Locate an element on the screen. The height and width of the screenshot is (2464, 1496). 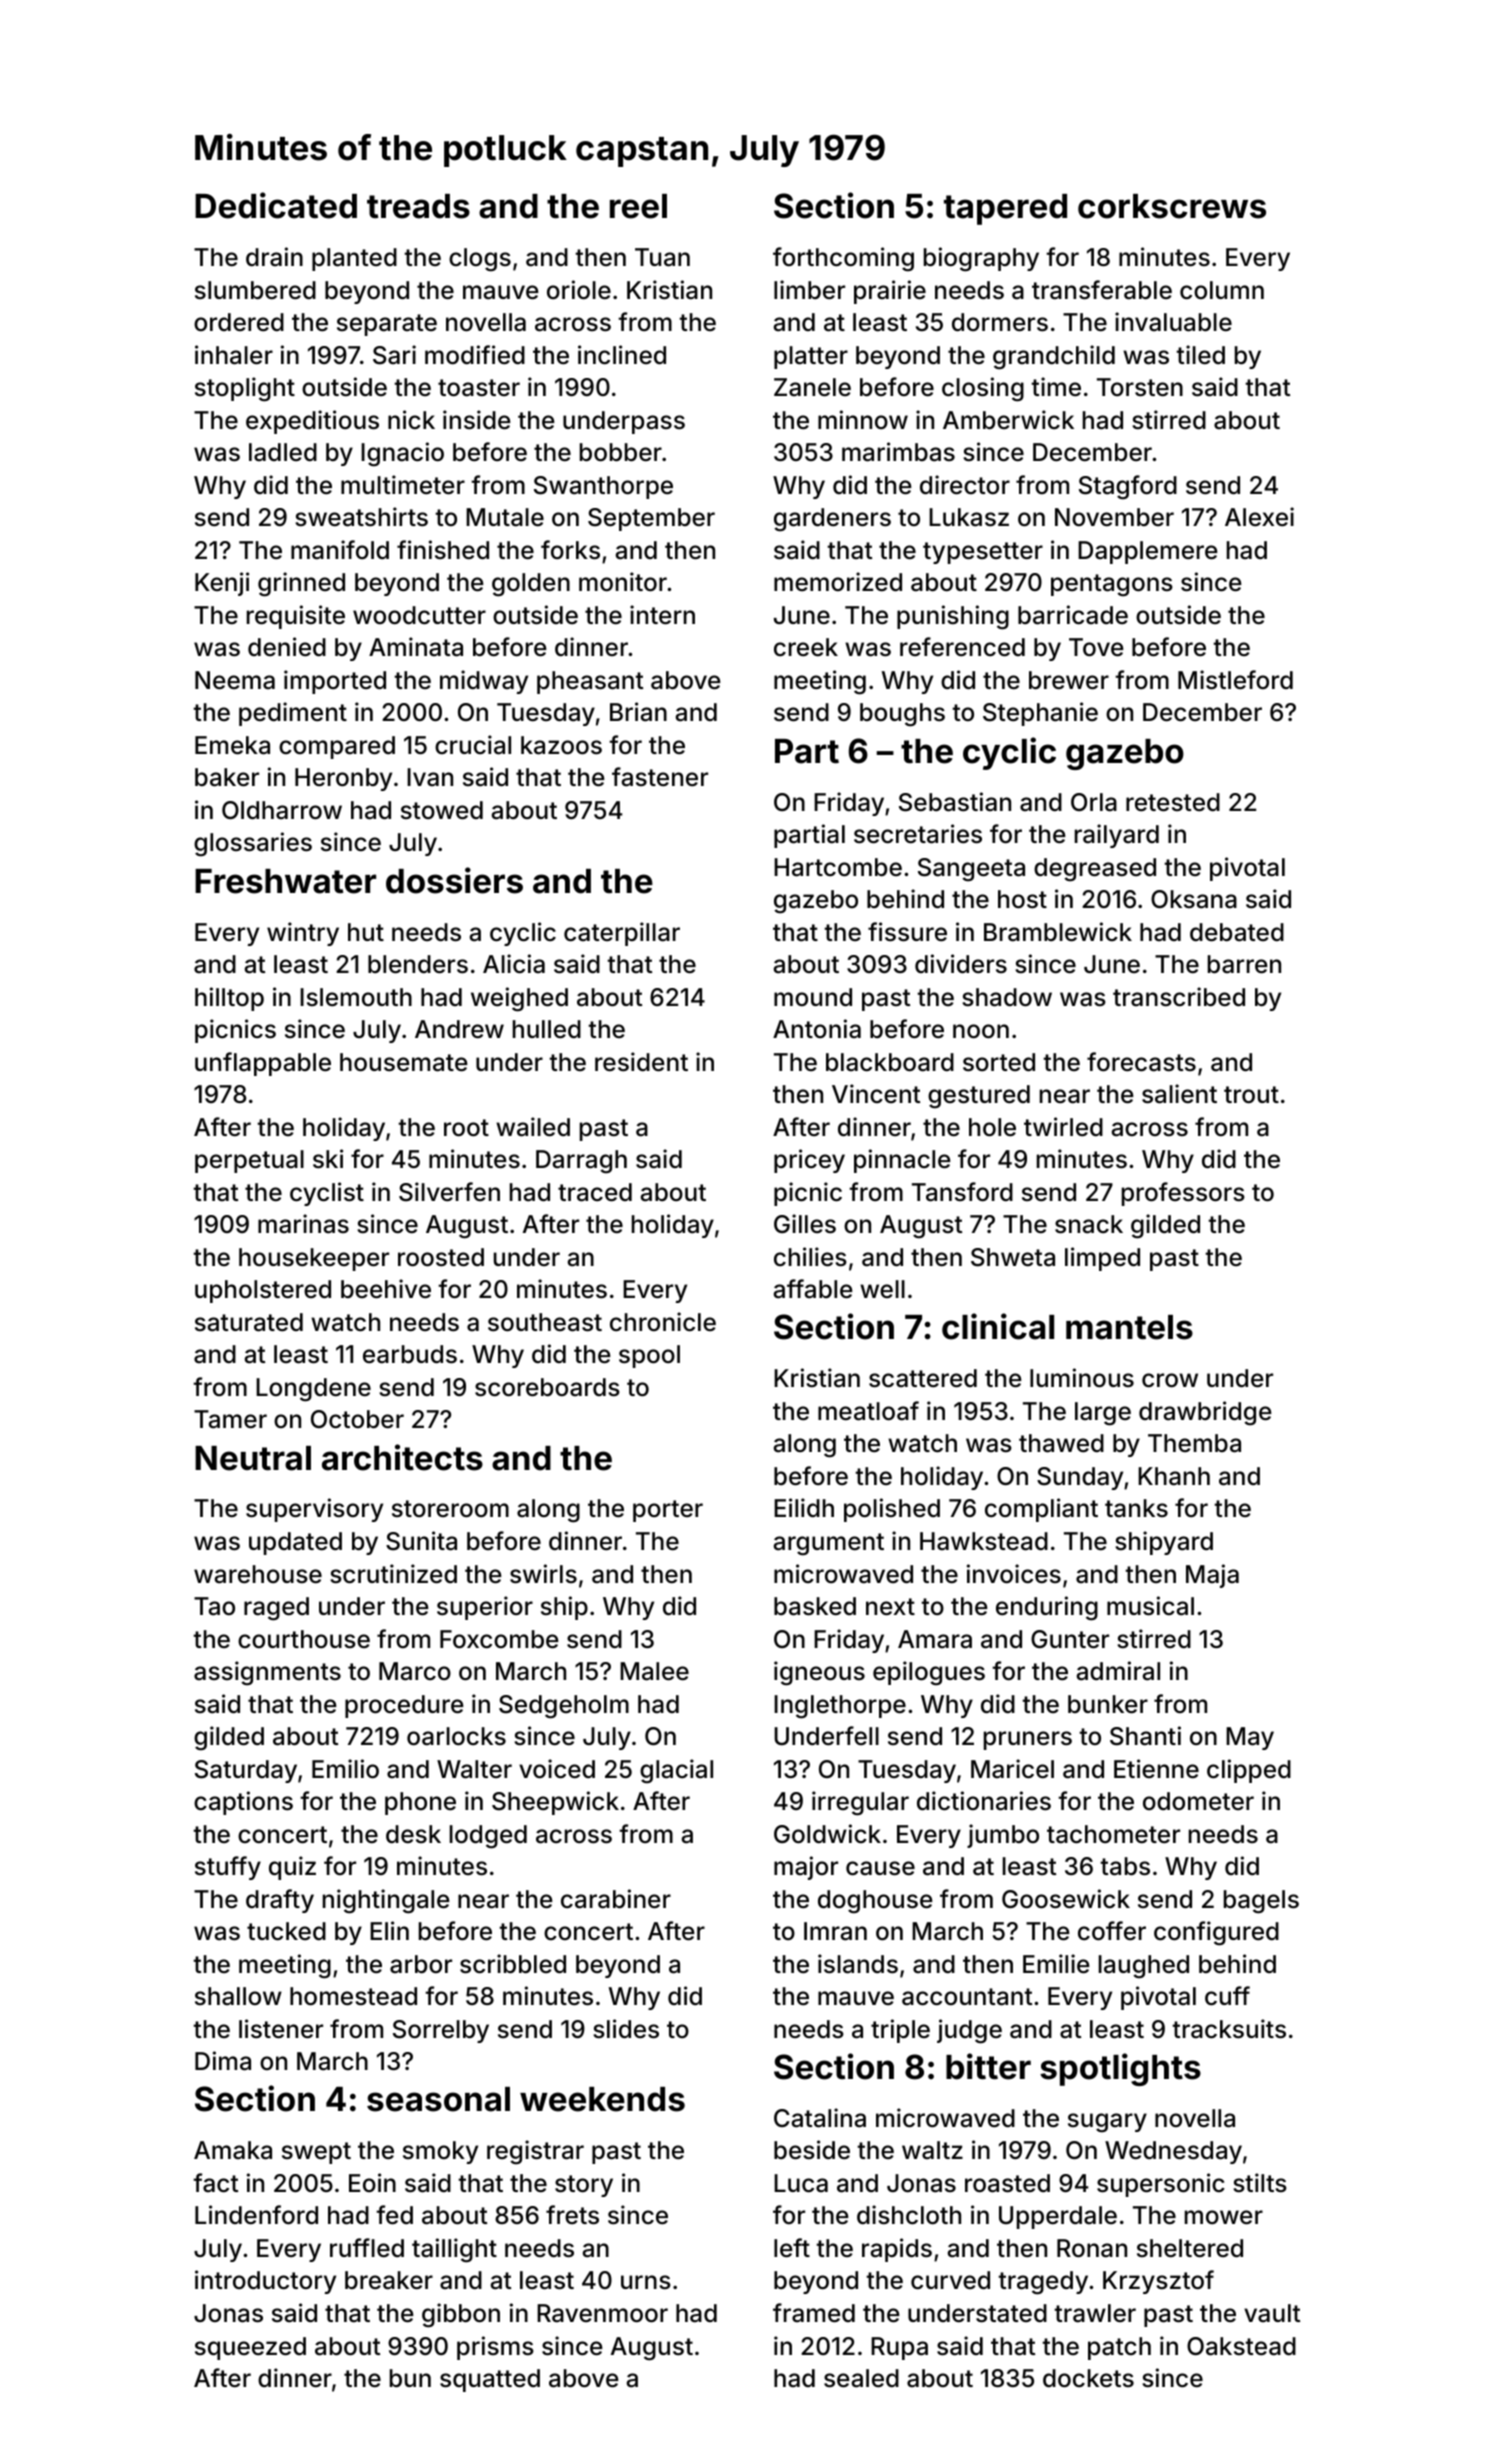
woodcutter is located at coordinates (419, 615).
